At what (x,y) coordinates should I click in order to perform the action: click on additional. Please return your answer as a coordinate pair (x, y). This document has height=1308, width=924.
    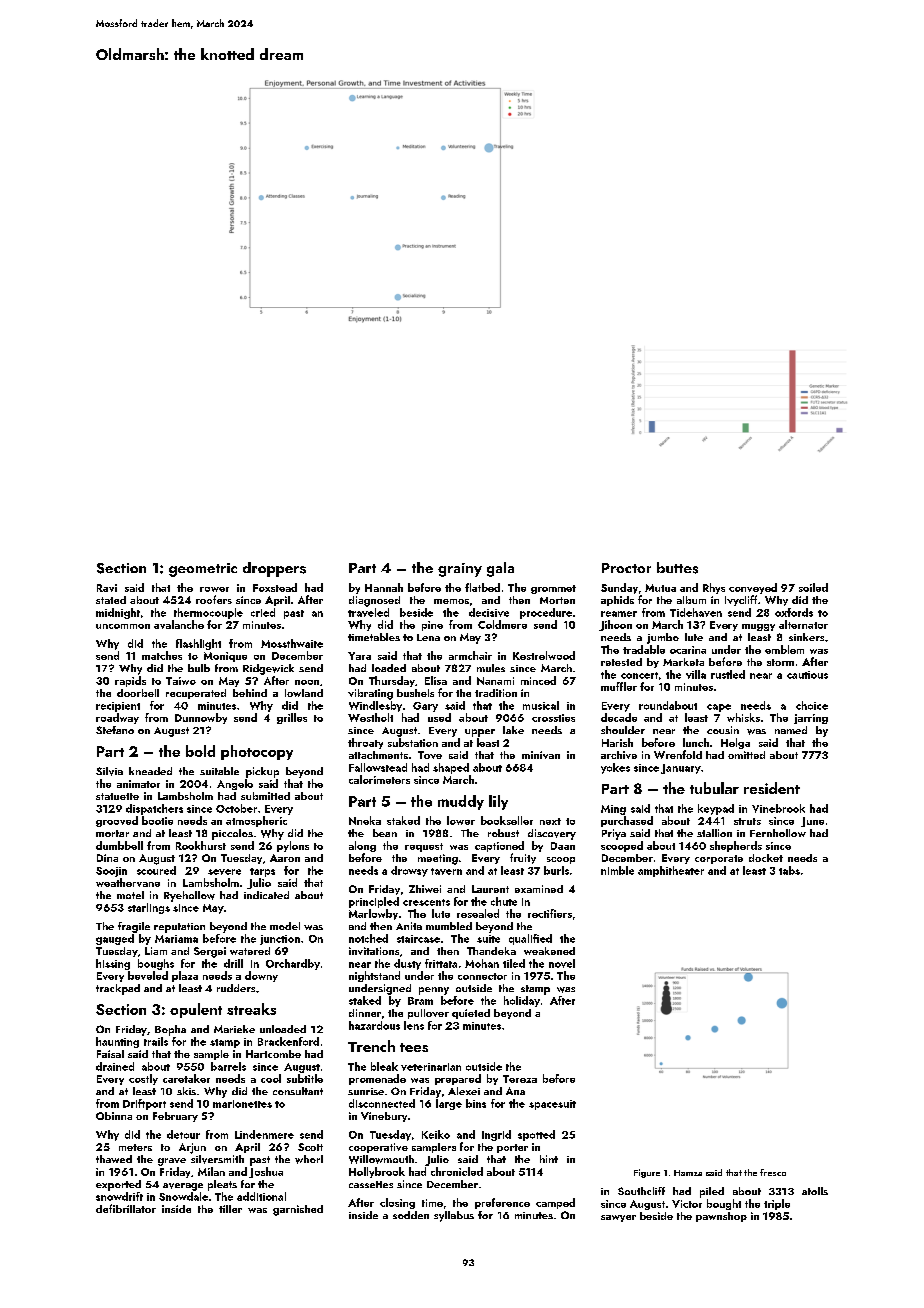
    Looking at the image, I should click on (261, 1196).
